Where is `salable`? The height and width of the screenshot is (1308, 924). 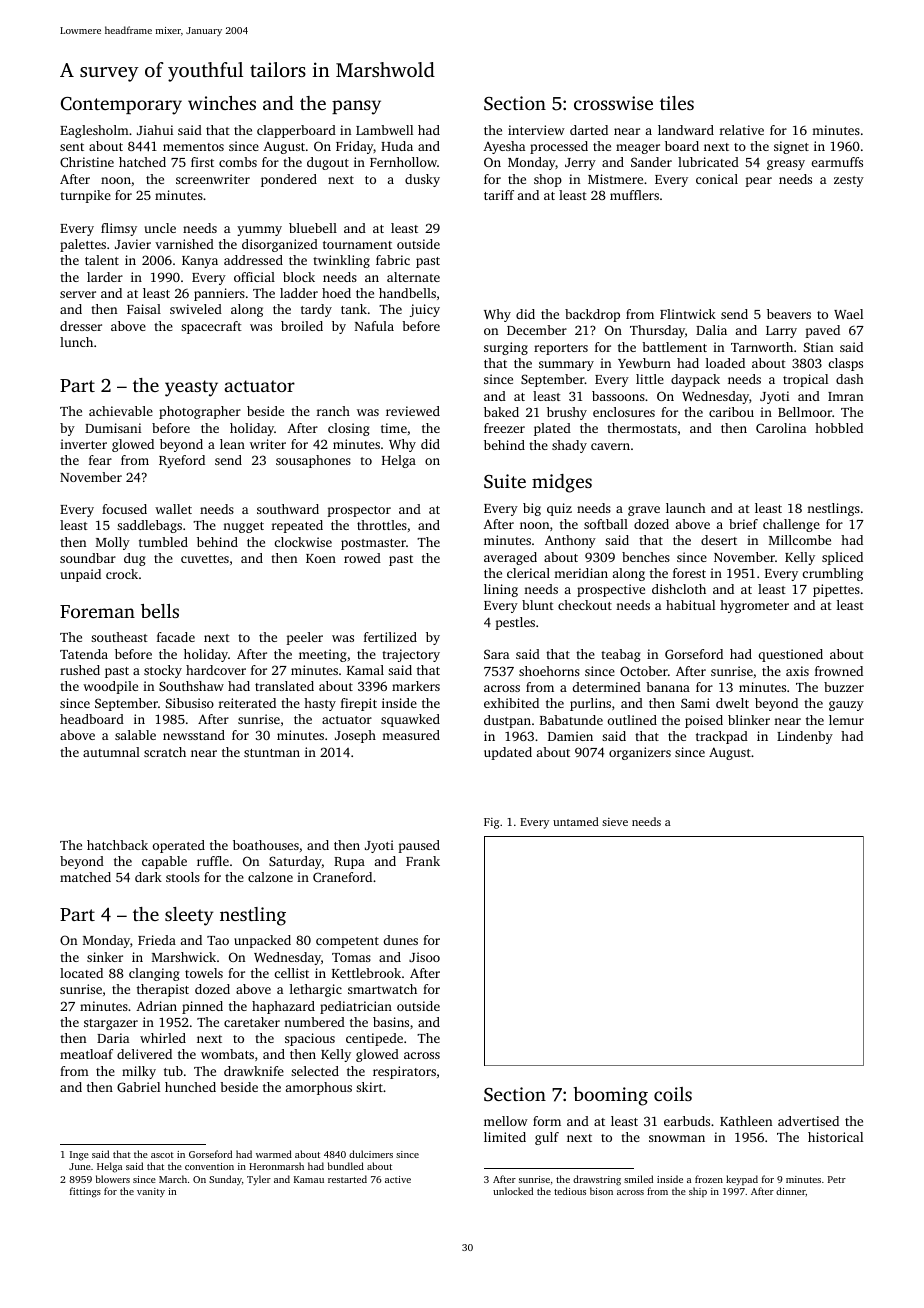
salable is located at coordinates (135, 735).
